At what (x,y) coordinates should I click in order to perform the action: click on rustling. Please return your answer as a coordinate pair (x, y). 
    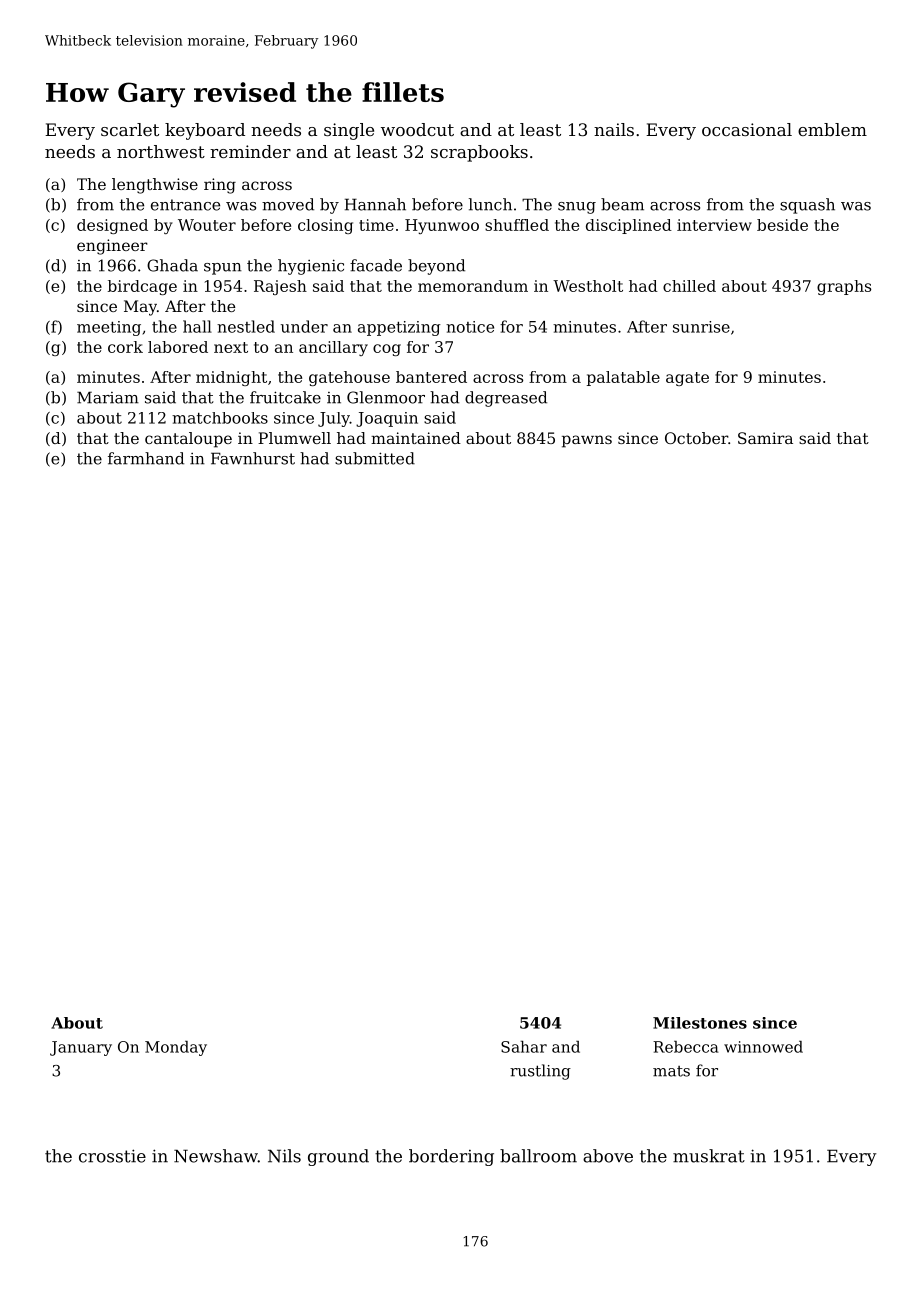
    Looking at the image, I should click on (540, 1072).
